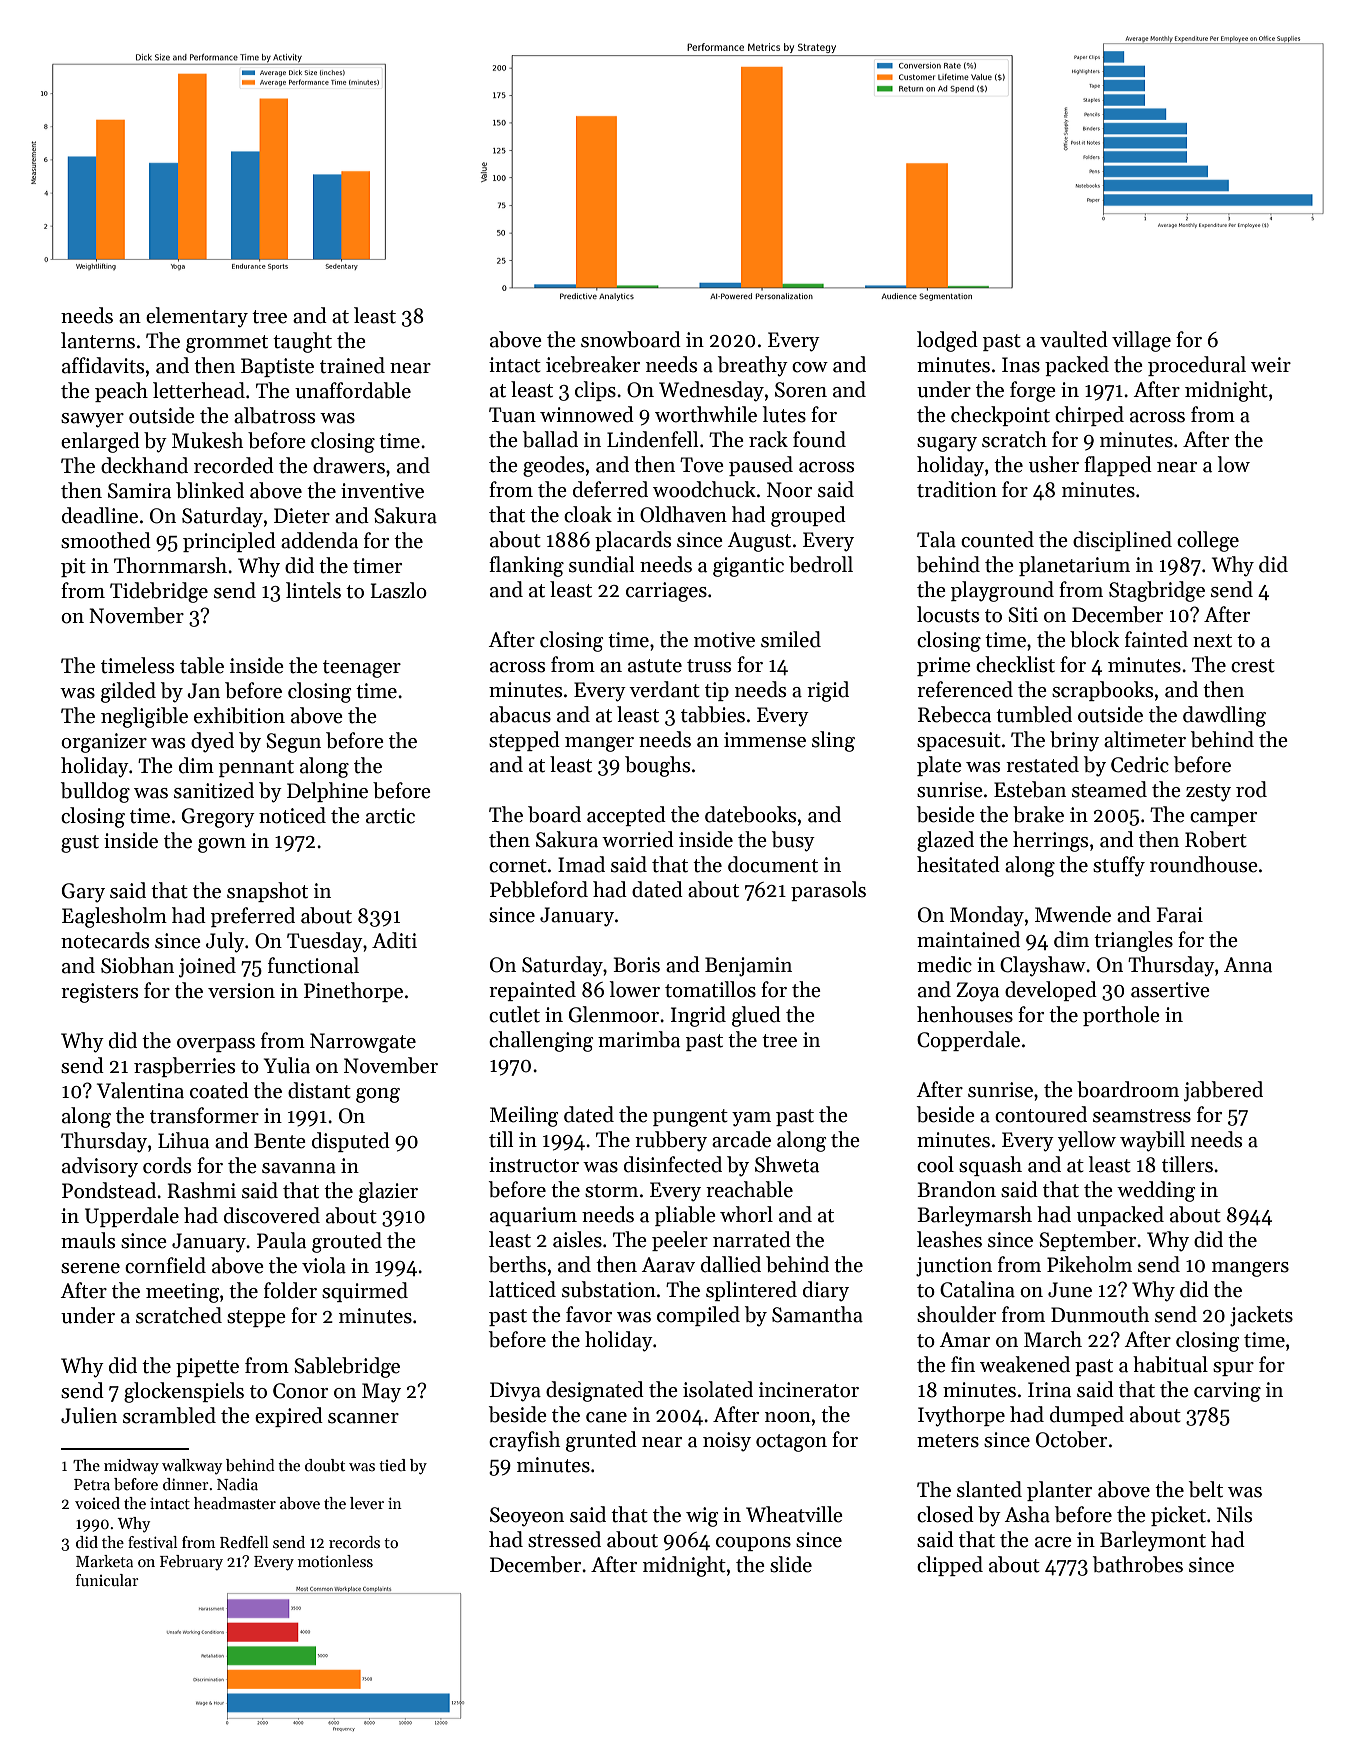  Describe the element at coordinates (197, 317) in the screenshot. I see `elementary` at that location.
